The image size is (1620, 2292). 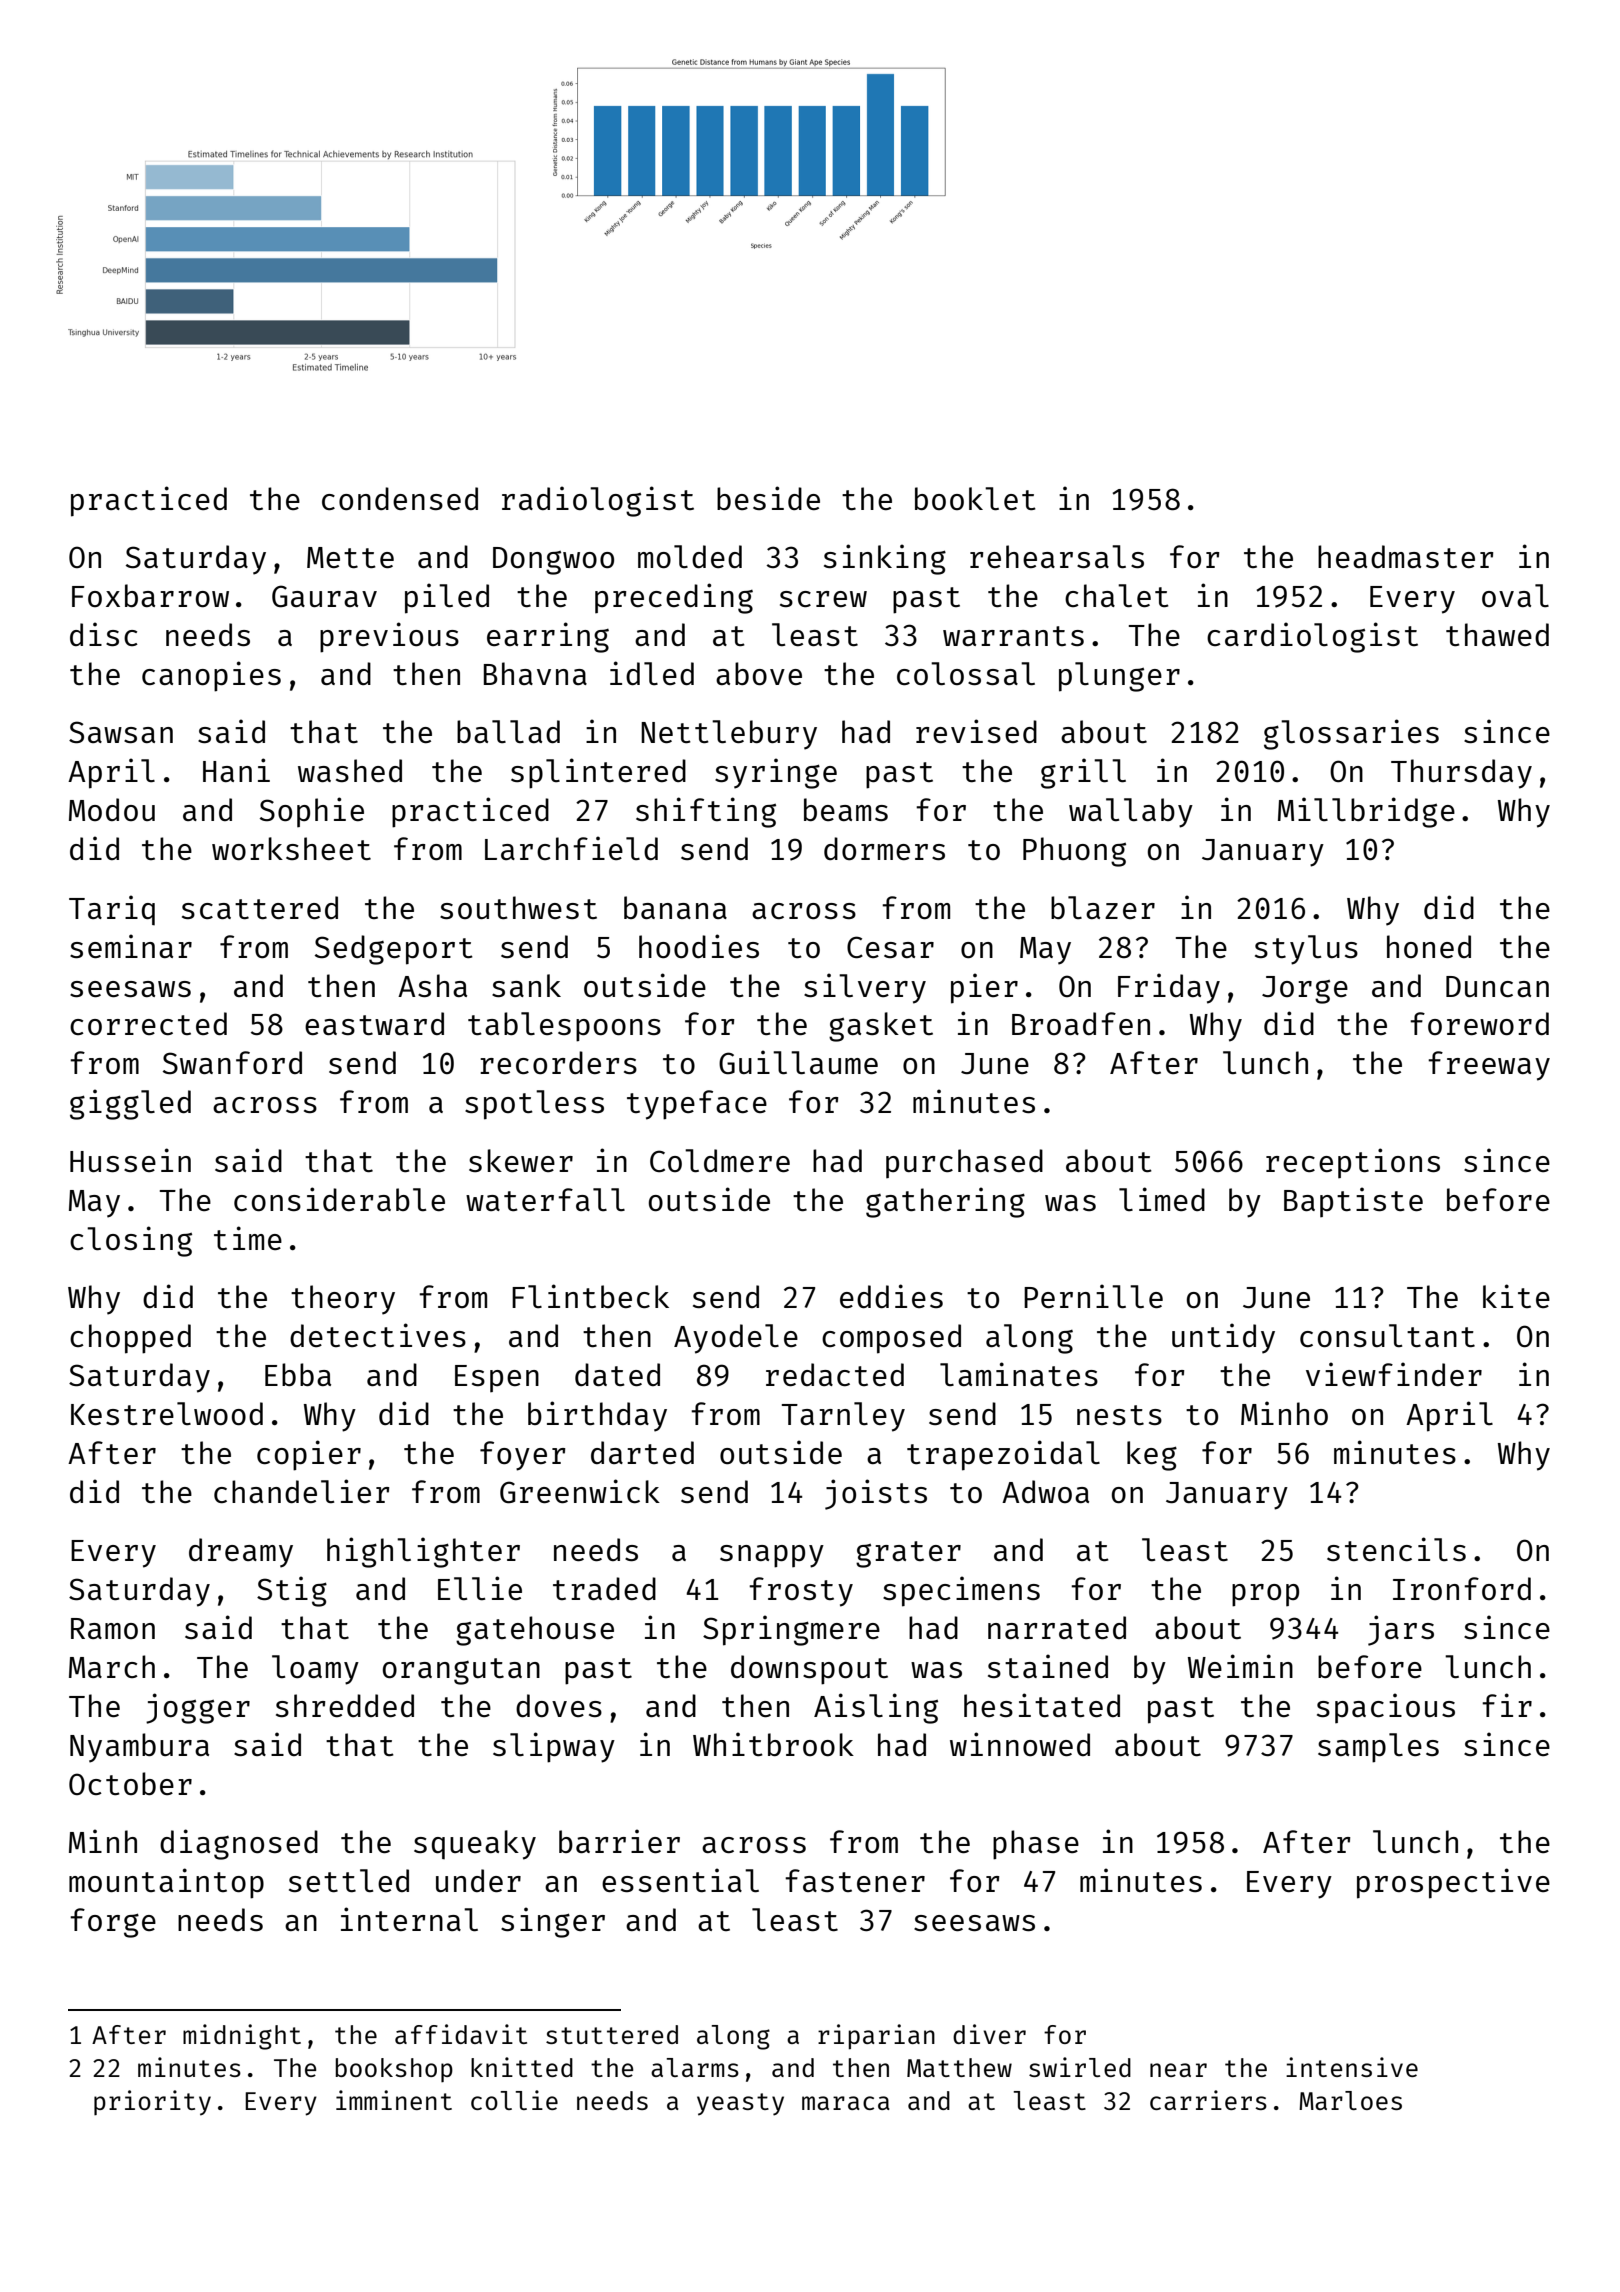 I want to click on prop, so click(x=1265, y=1595).
